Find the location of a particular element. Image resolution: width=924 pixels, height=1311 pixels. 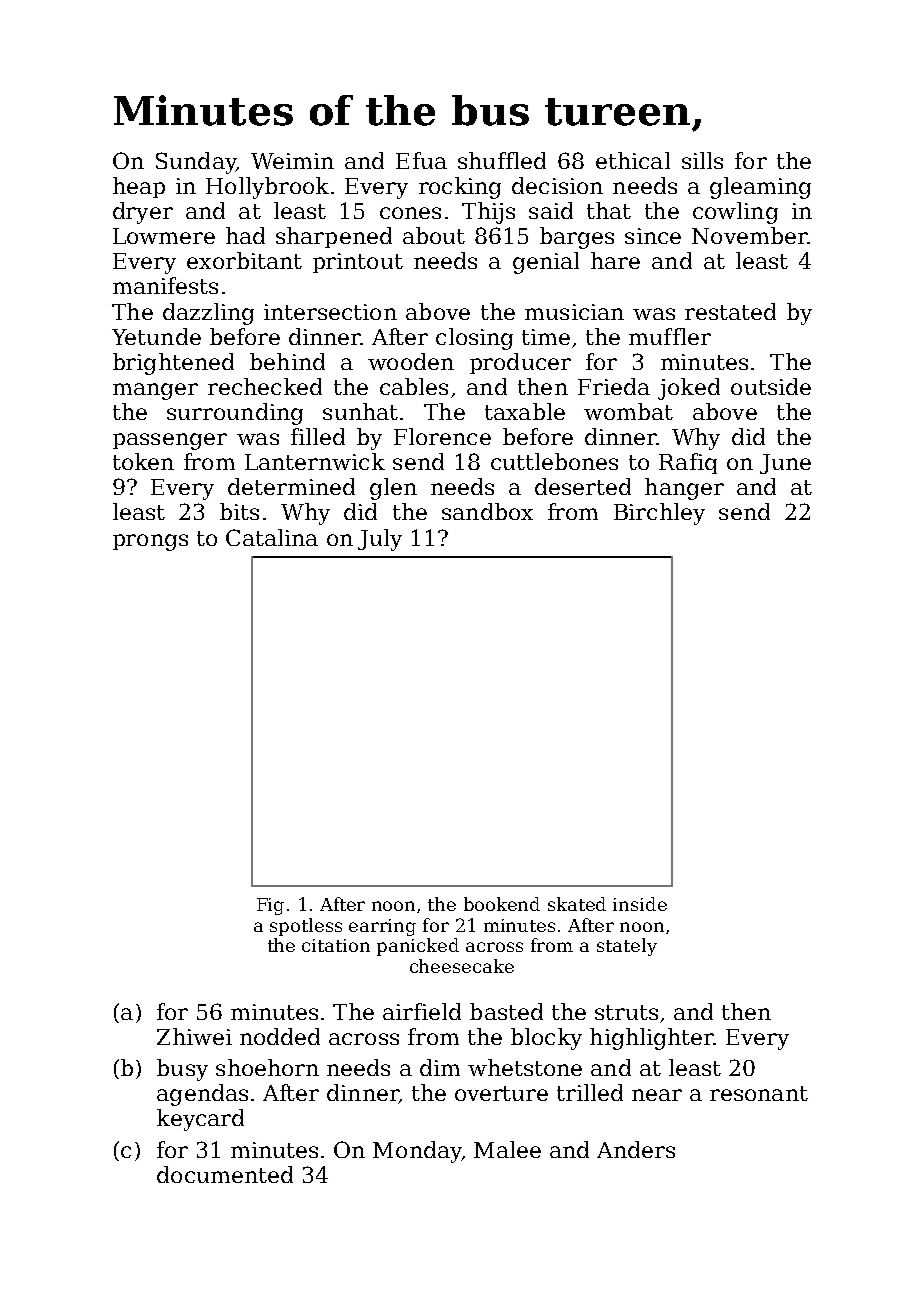

about is located at coordinates (434, 235).
